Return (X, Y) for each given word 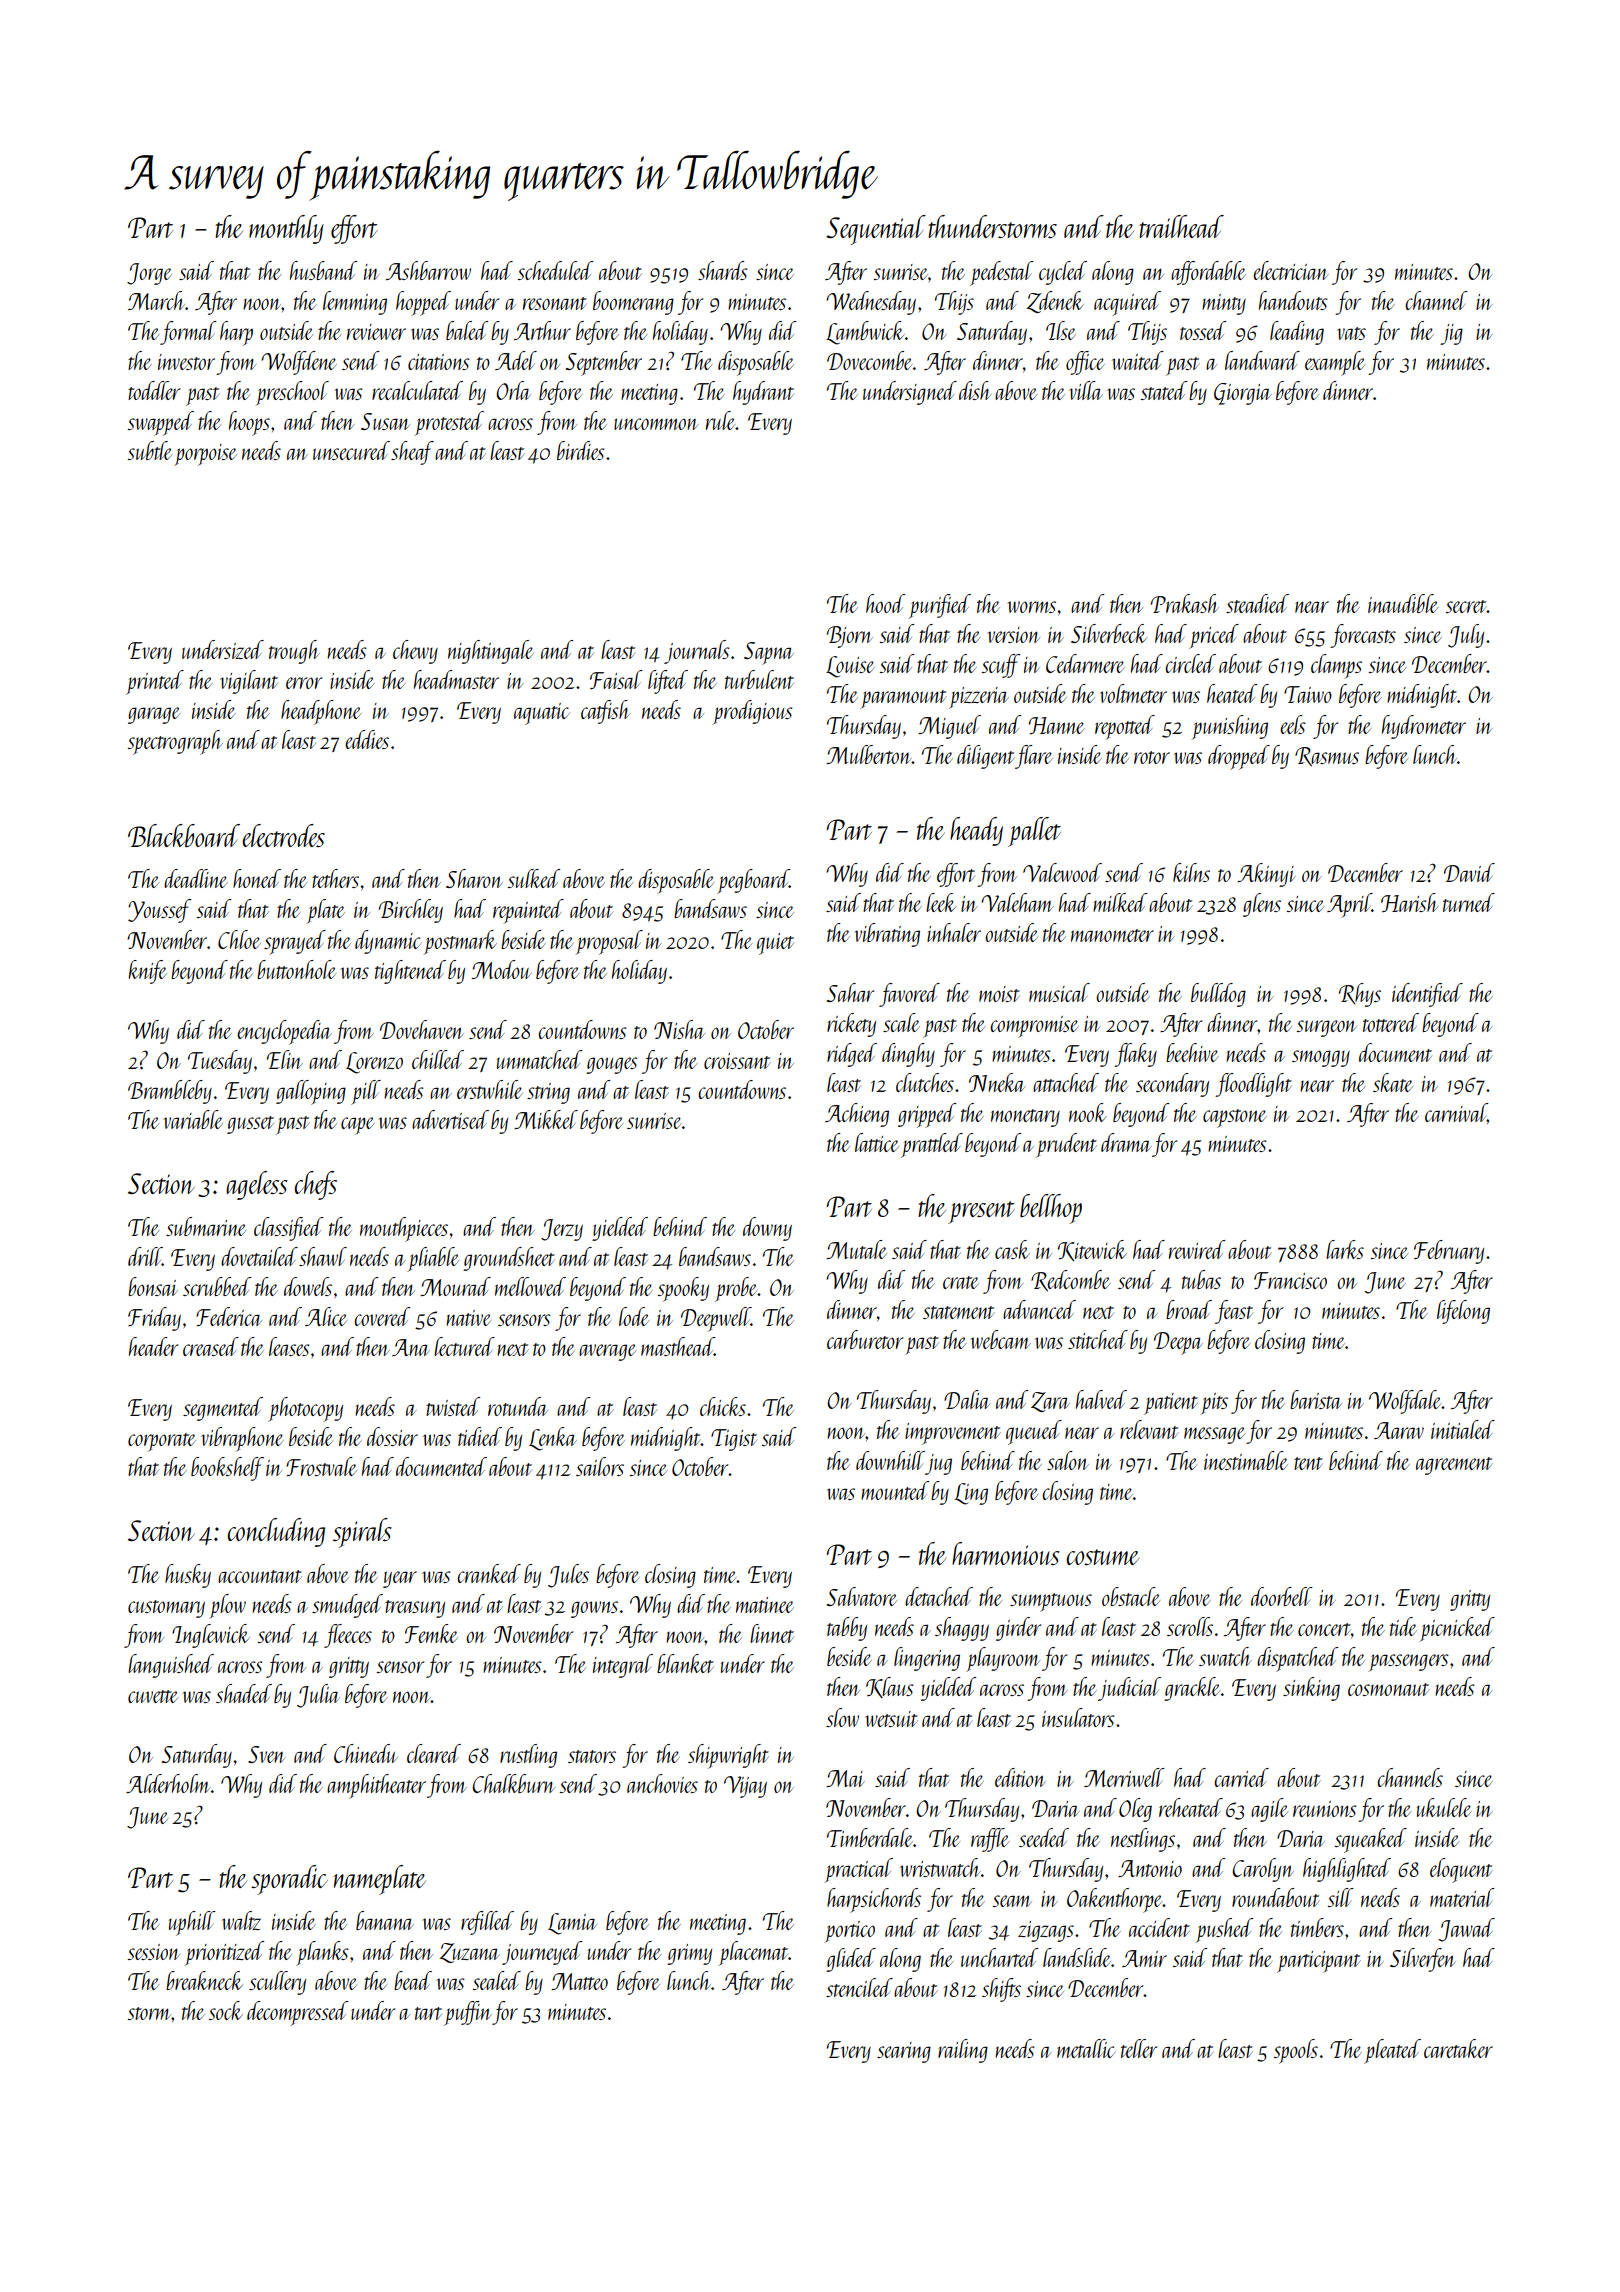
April (1349, 905)
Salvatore (862, 1596)
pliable (433, 1259)
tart (428, 2013)
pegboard (753, 881)
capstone (1235, 1118)
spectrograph (175, 742)
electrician (1291, 270)
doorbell (1282, 1596)
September (604, 363)
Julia (318, 1696)
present (981, 1212)
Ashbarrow (428, 270)
